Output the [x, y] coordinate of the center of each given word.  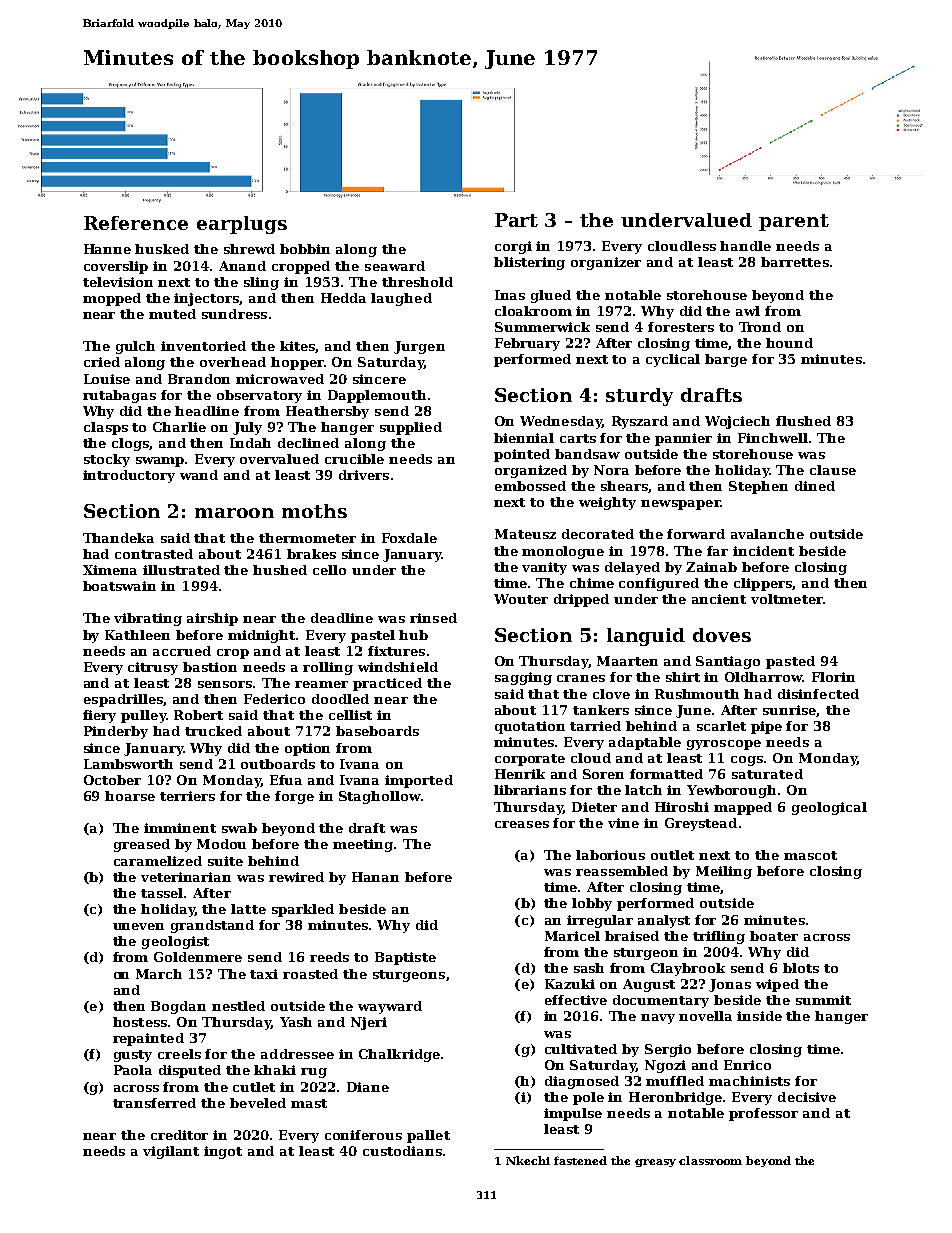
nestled [238, 1006]
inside [759, 1016]
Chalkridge [399, 1055]
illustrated [181, 570]
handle [745, 246]
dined [815, 486]
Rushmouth [697, 694]
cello [329, 570]
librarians [530, 790]
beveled [258, 1103]
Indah [250, 443]
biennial [524, 438]
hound [789, 343]
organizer [606, 263]
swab [239, 828]
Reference [136, 223]
